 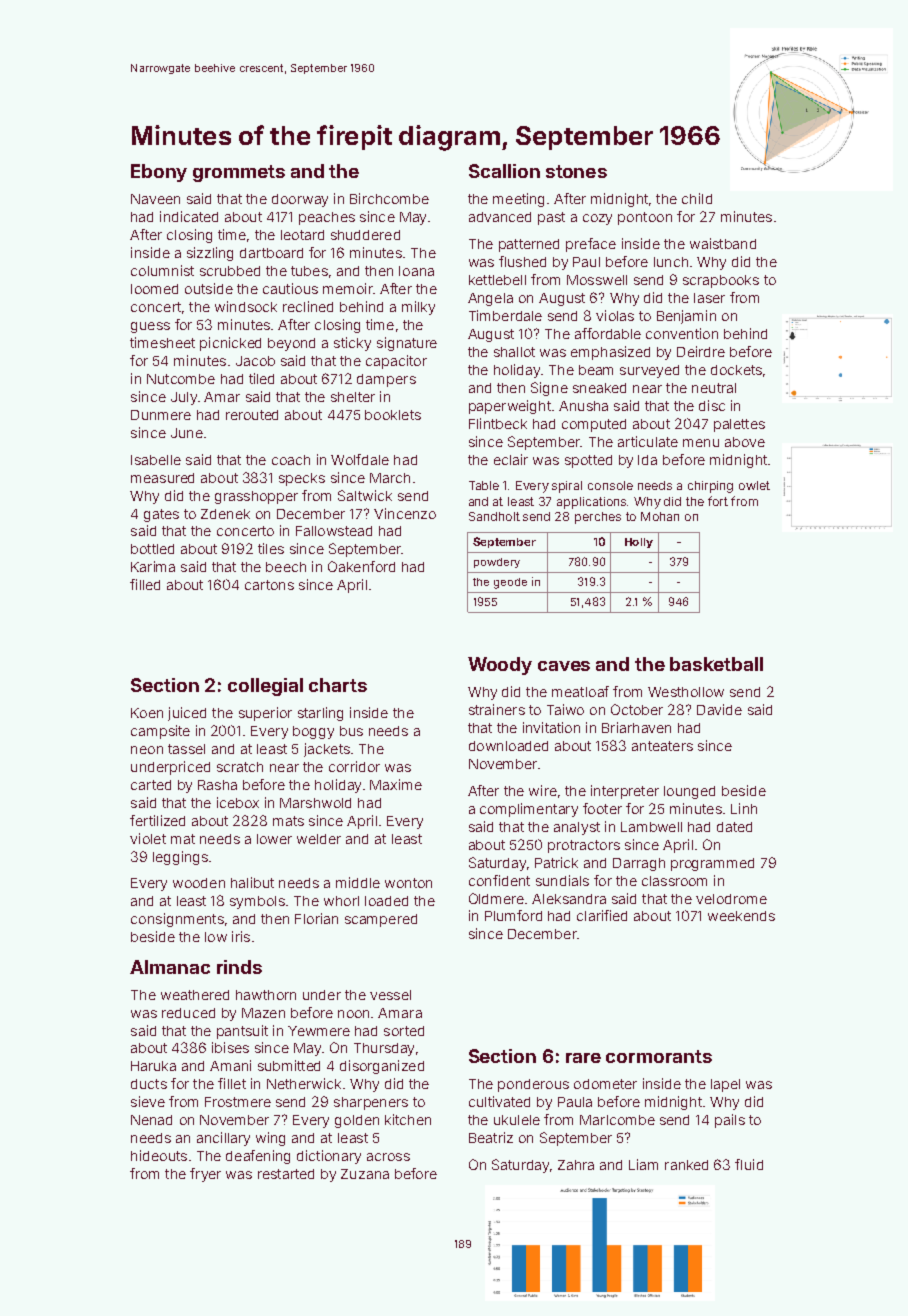 What do you see at coordinates (239, 173) in the image?
I see `grommets` at bounding box center [239, 173].
